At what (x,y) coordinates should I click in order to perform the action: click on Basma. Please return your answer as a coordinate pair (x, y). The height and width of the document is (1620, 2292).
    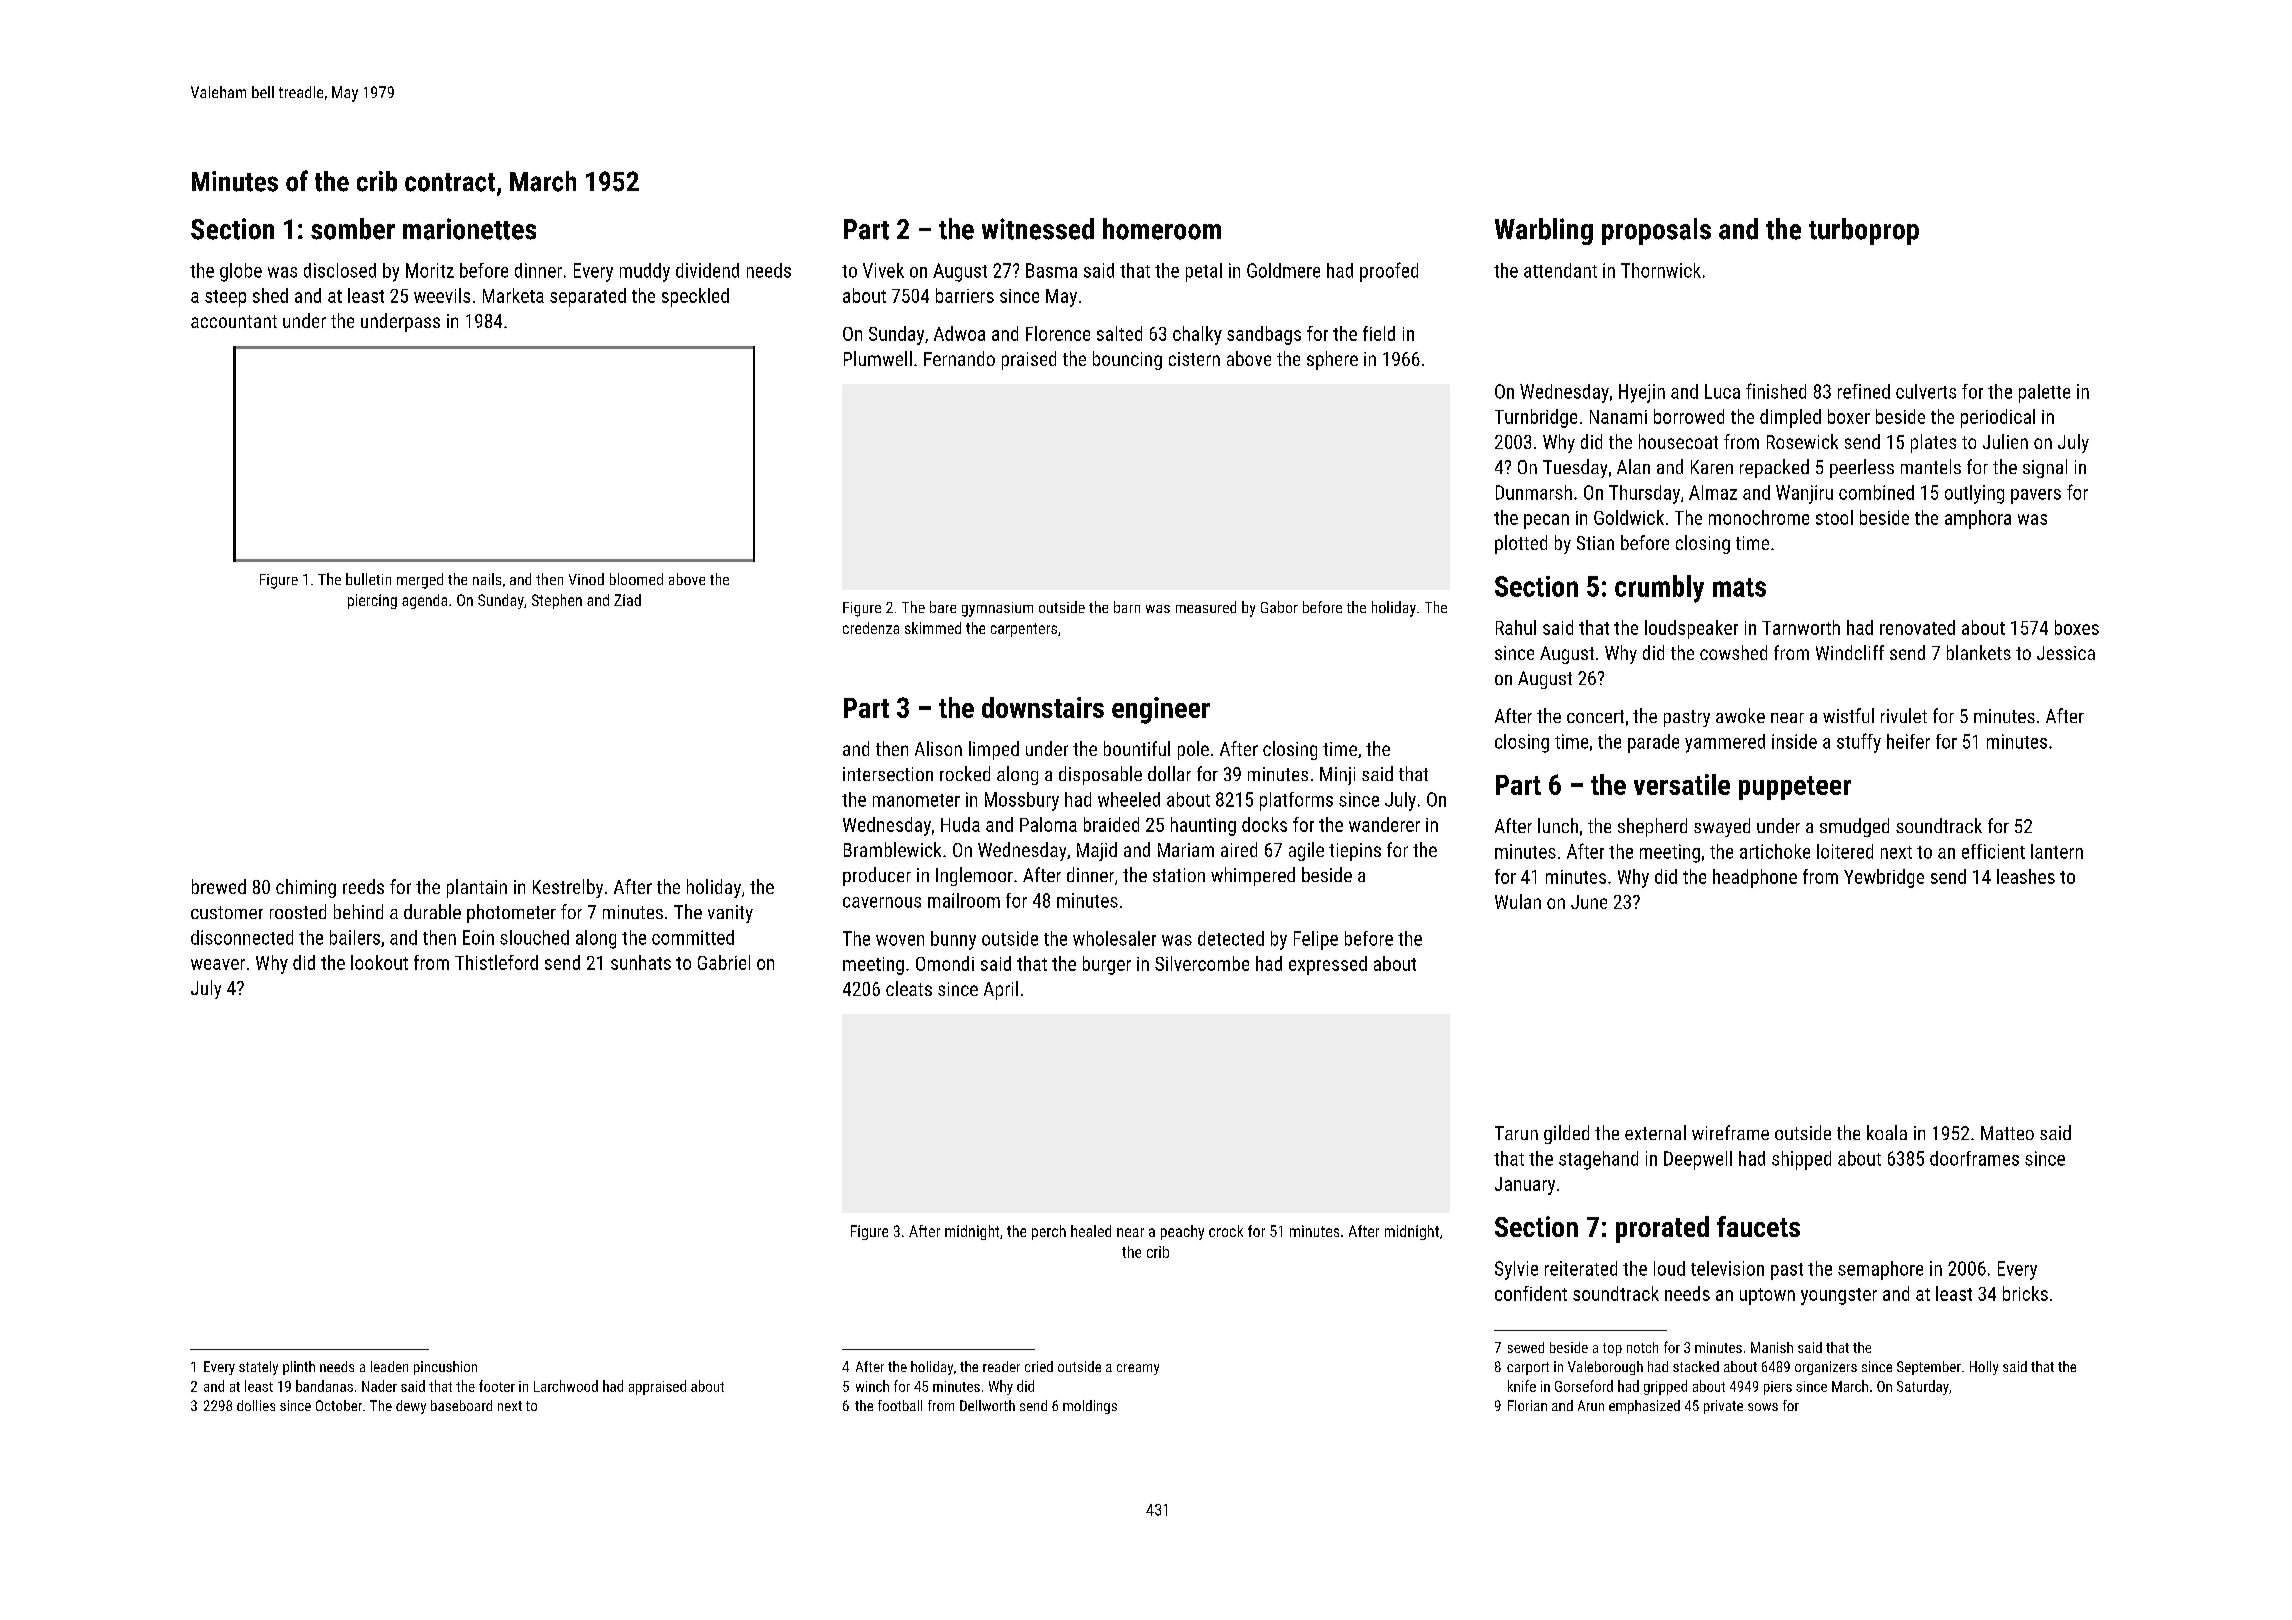
    Looking at the image, I should click on (1051, 270).
